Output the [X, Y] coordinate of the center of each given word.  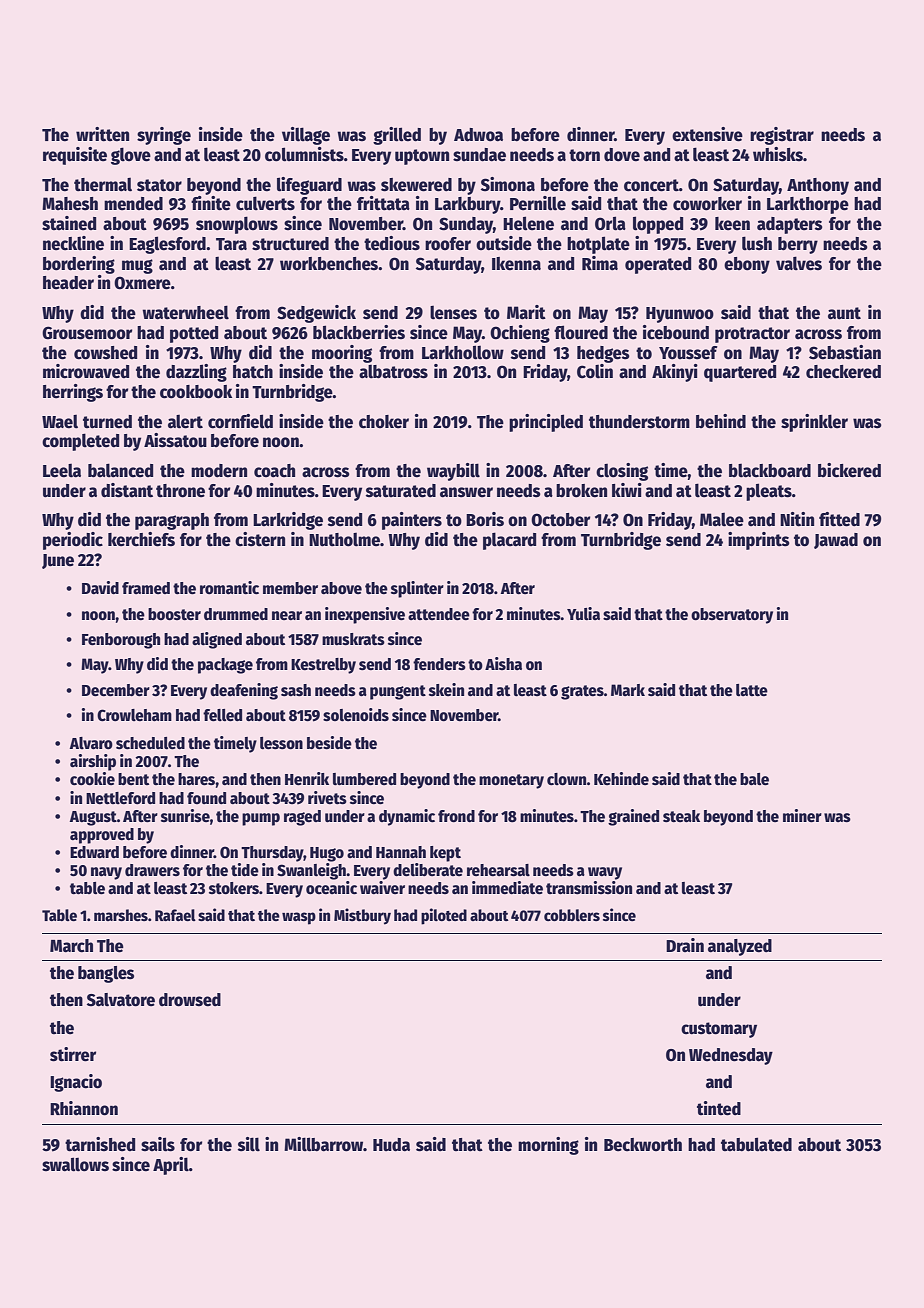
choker [384, 422]
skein [446, 689]
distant [127, 490]
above [341, 588]
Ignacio [76, 1083]
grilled [397, 136]
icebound [676, 332]
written [102, 134]
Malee [722, 520]
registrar [782, 136]
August [93, 818]
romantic [229, 588]
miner [802, 816]
